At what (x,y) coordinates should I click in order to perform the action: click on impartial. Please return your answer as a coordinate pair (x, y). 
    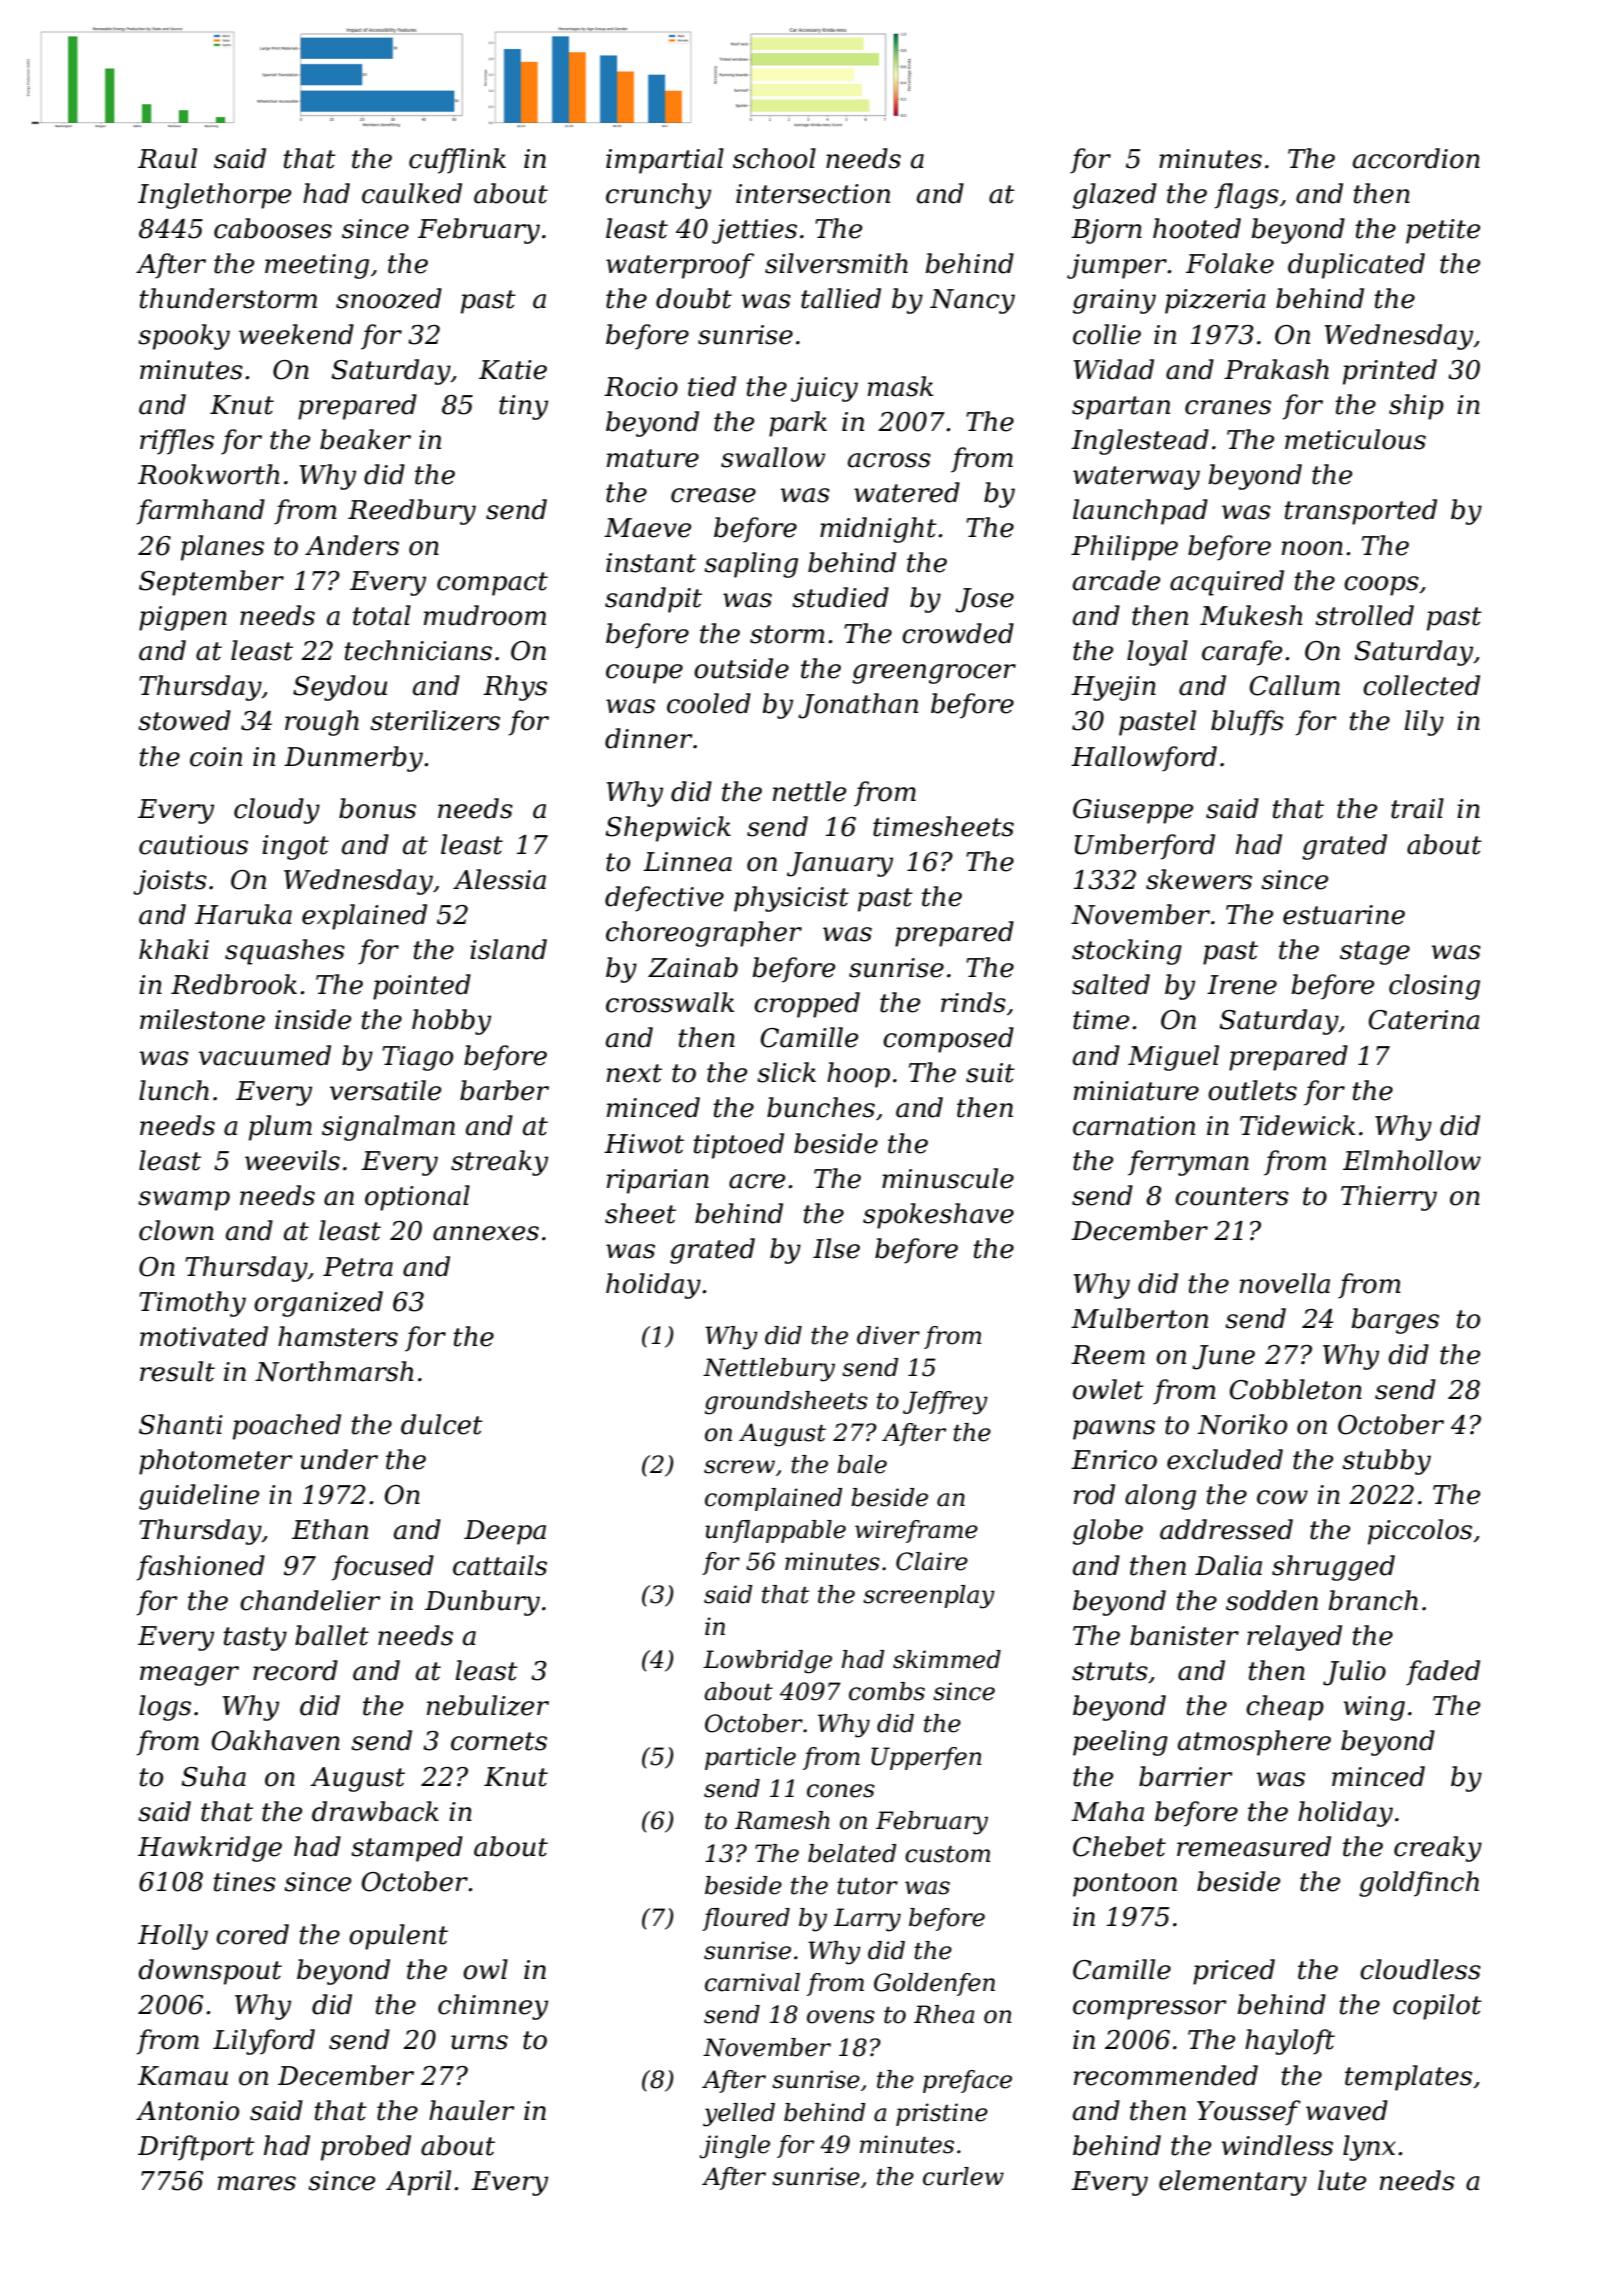
    Looking at the image, I should click on (665, 161).
